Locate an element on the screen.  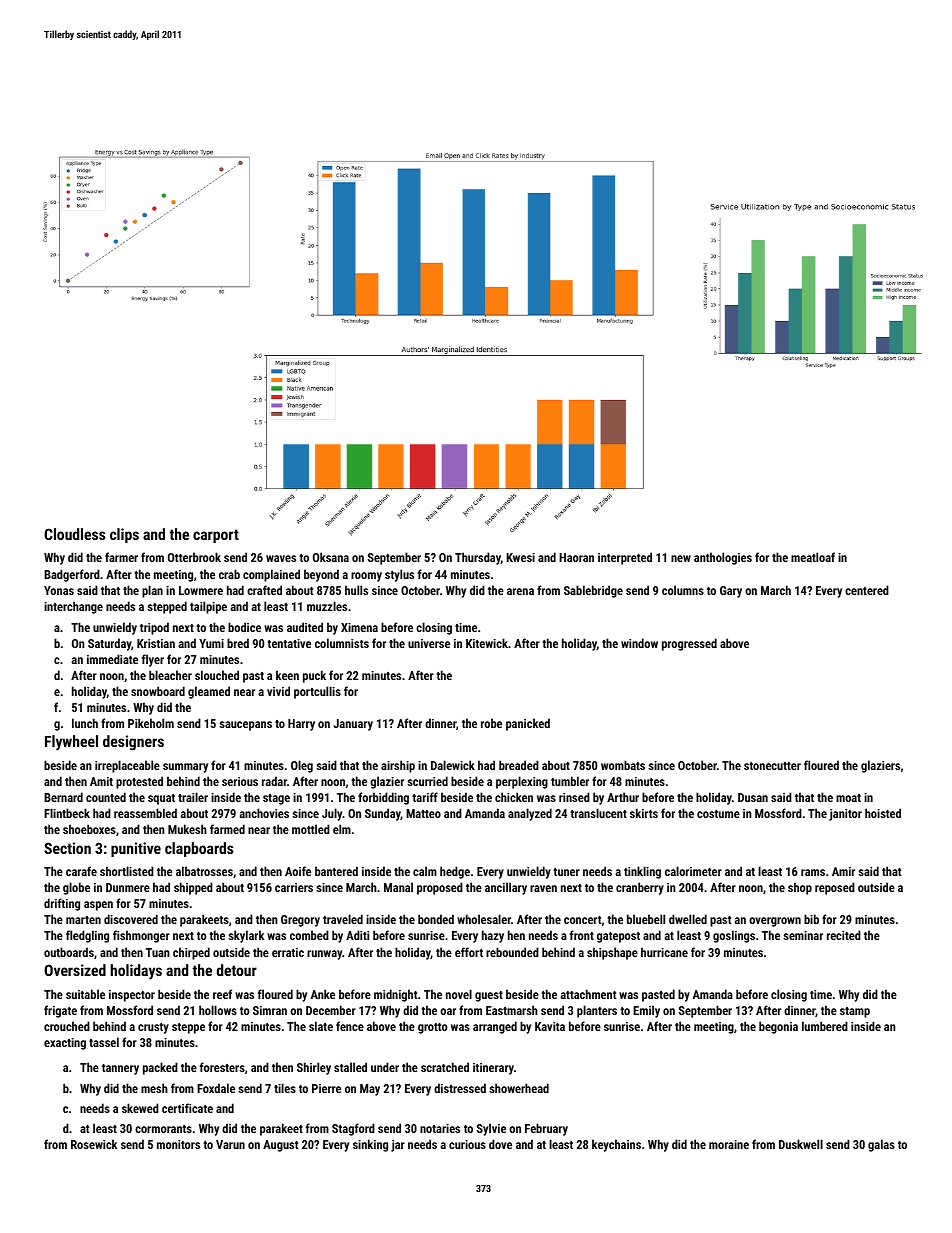
shipshape is located at coordinates (612, 953).
